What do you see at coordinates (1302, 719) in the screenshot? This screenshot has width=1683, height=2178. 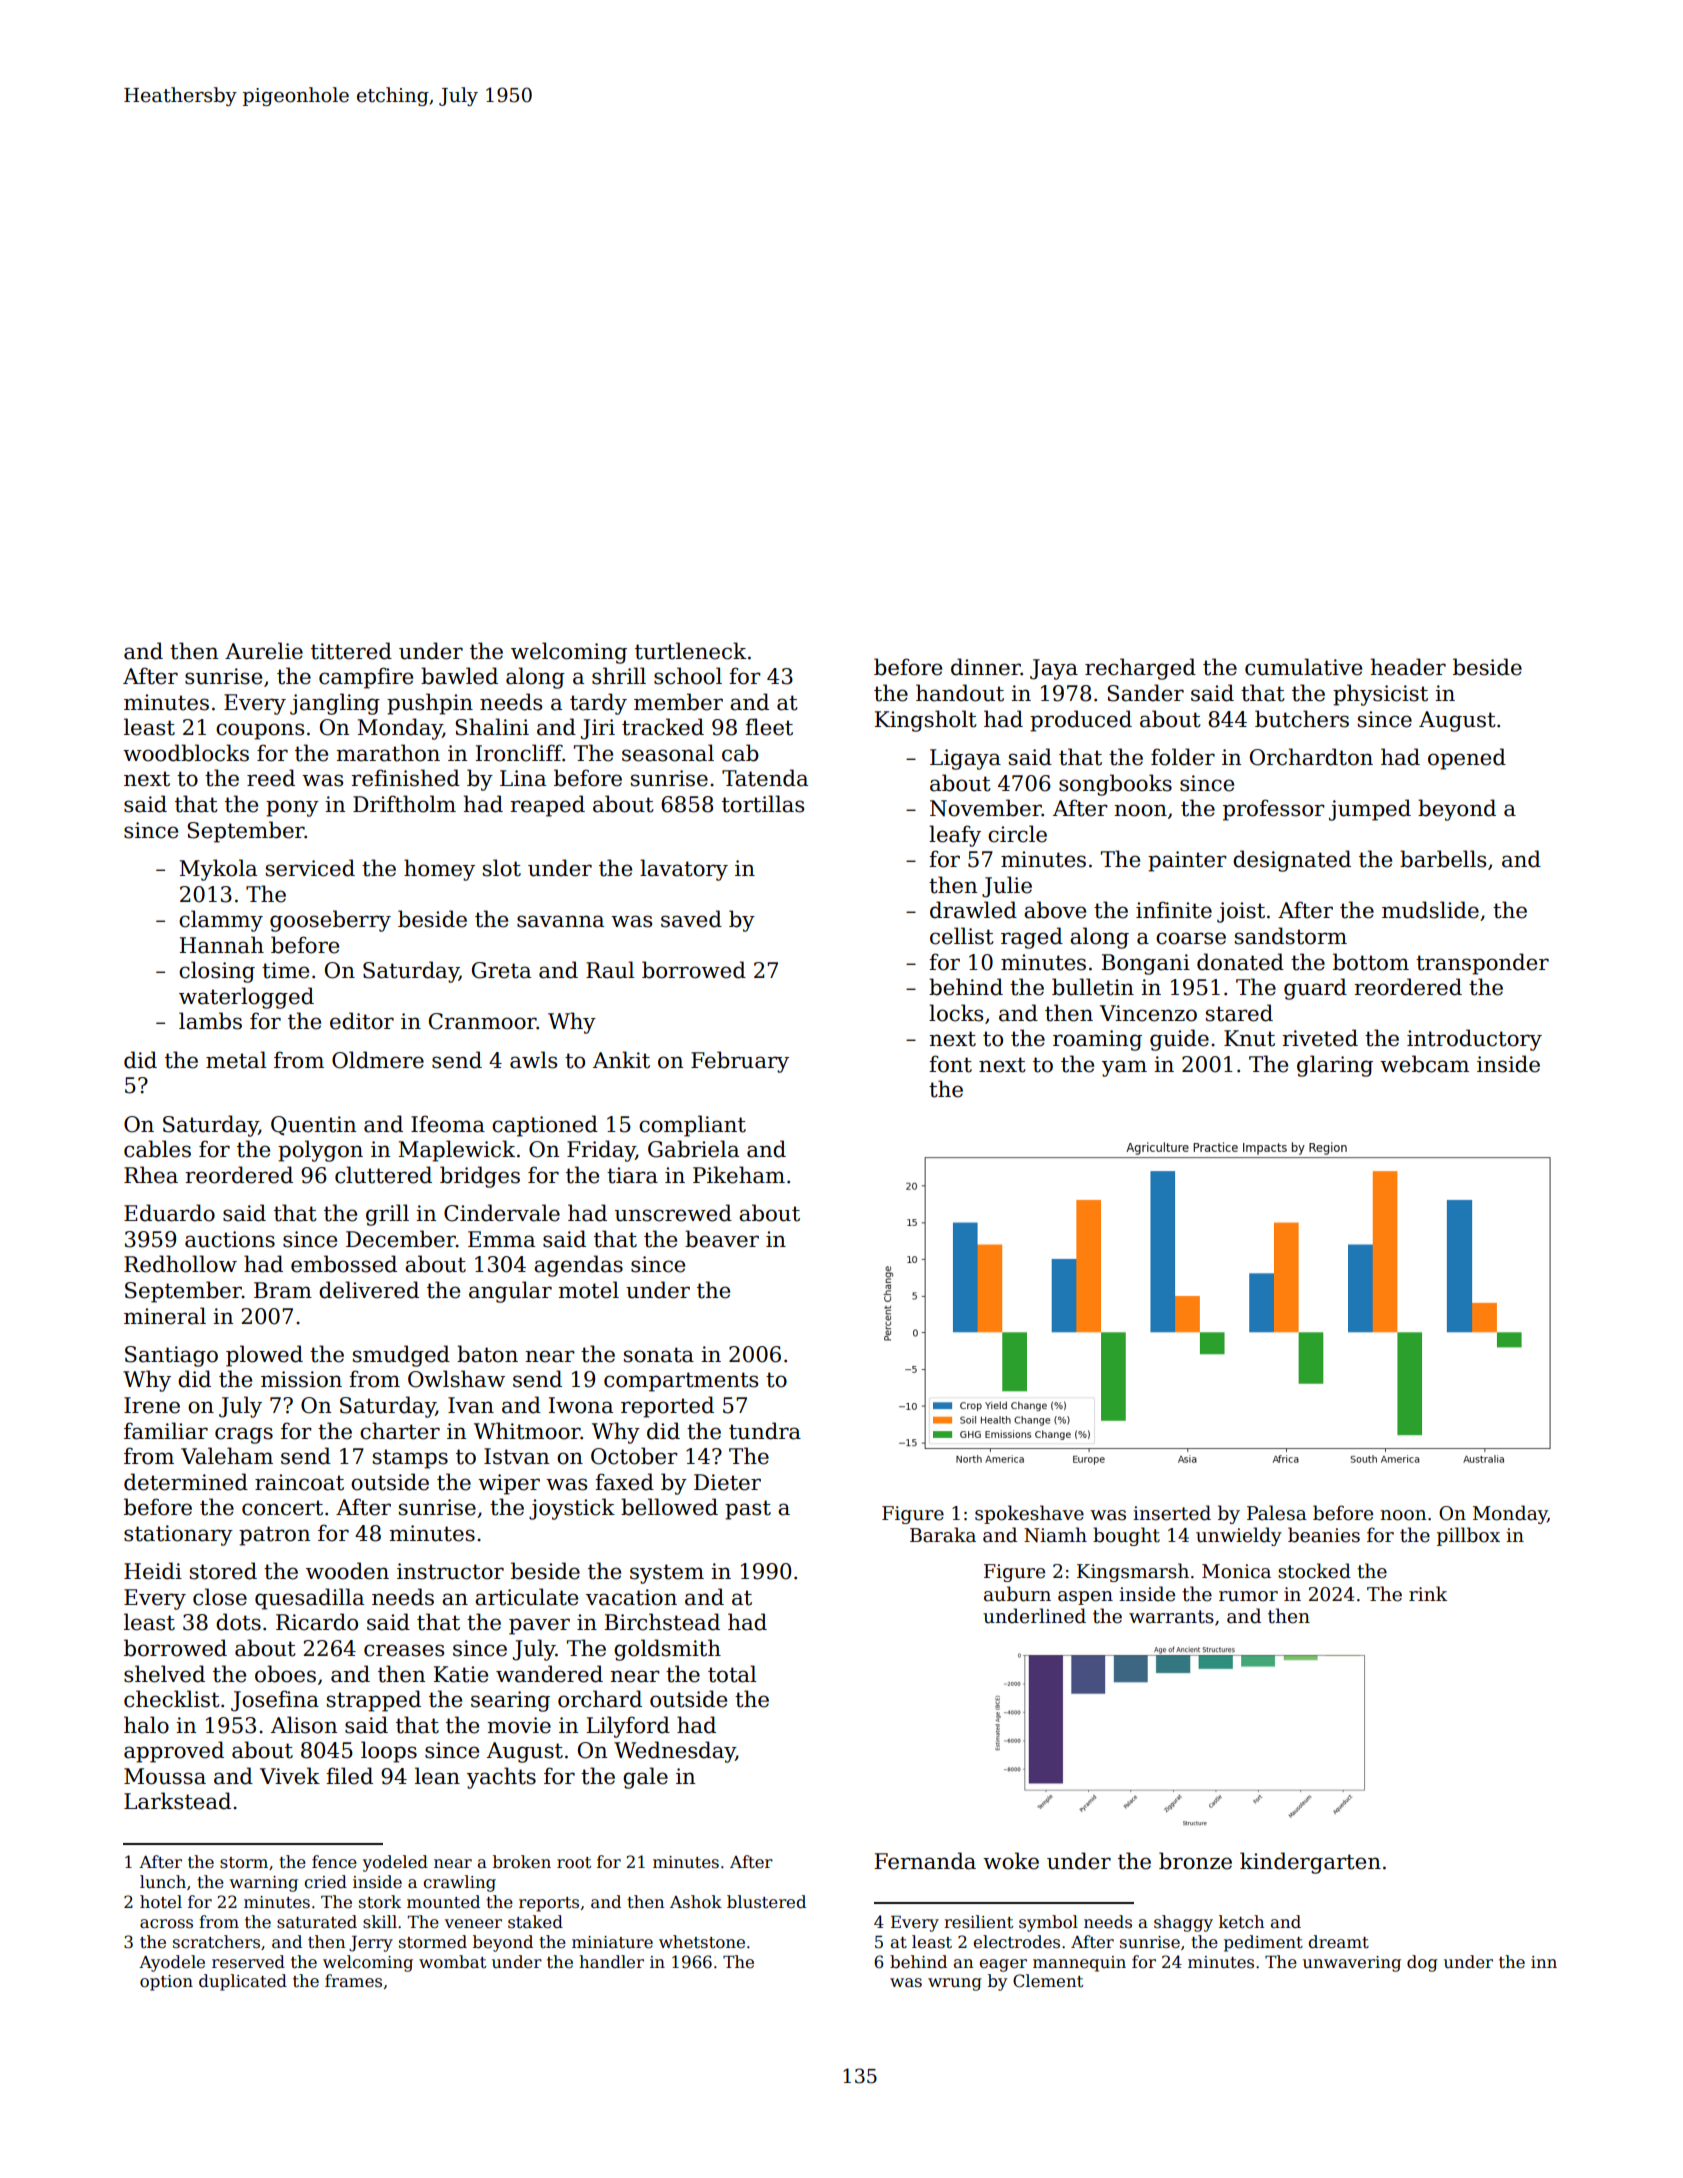 I see `butchers` at bounding box center [1302, 719].
